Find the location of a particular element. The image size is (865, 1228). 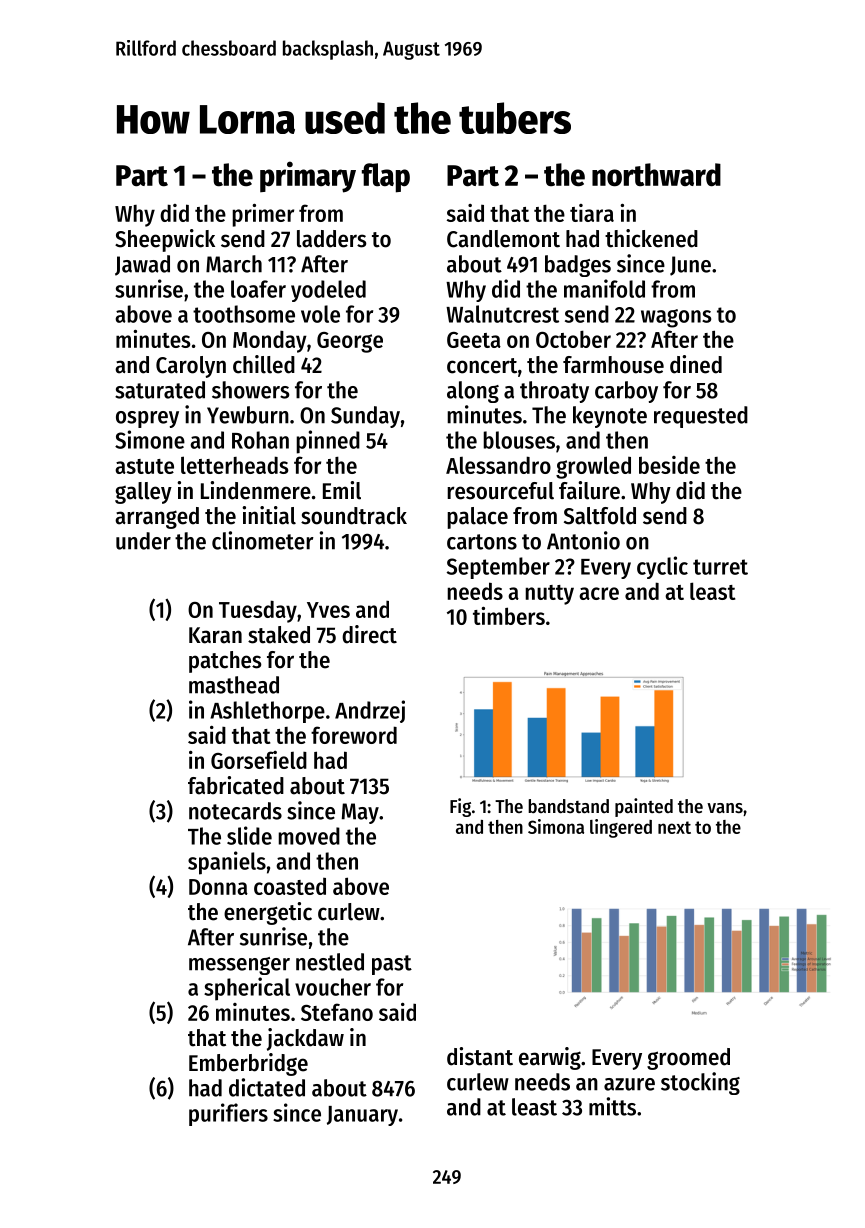

messenger is located at coordinates (239, 966).
